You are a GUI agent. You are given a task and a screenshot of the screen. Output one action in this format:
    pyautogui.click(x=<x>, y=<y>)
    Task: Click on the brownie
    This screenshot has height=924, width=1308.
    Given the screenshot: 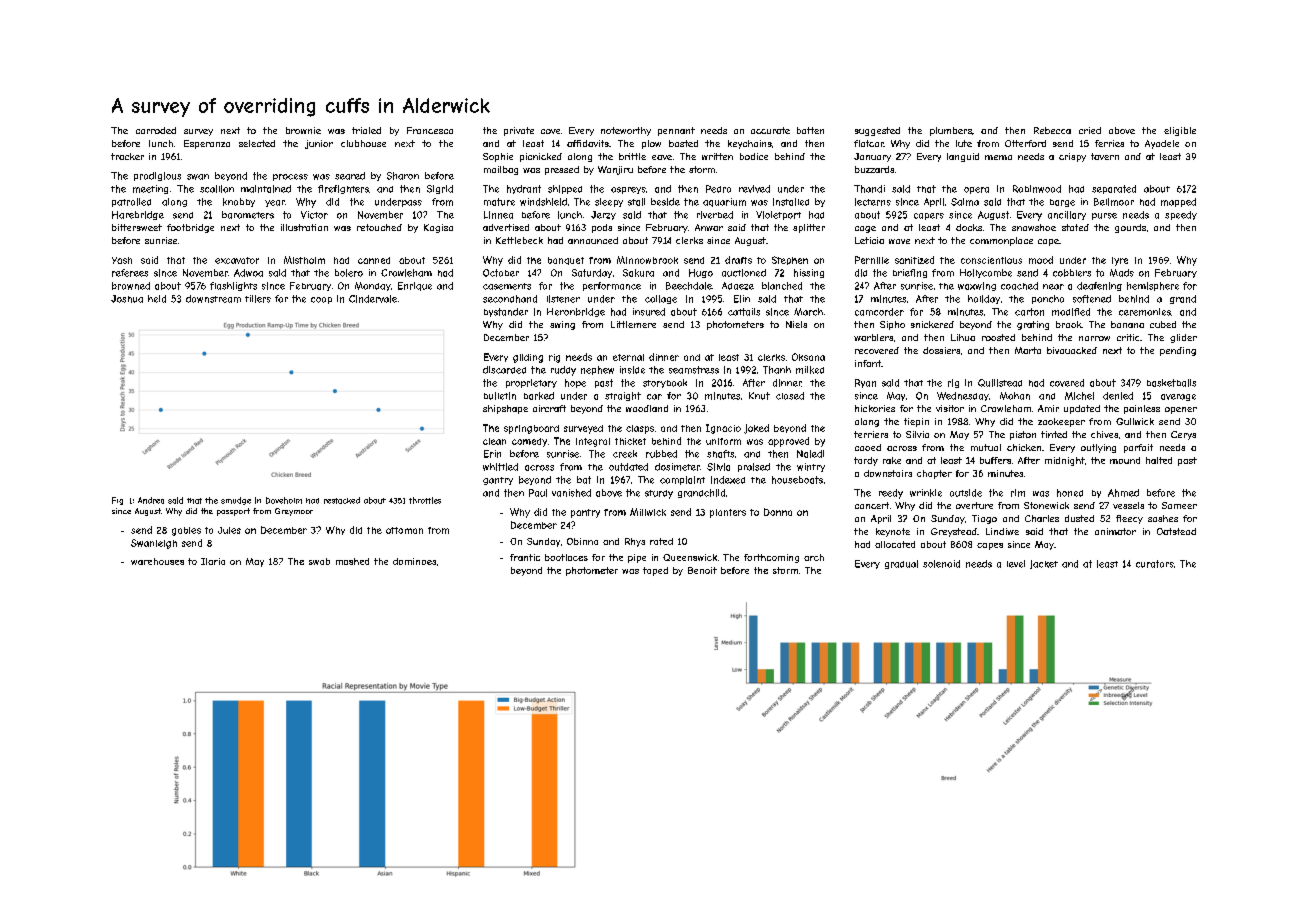 What is the action you would take?
    pyautogui.click(x=303, y=130)
